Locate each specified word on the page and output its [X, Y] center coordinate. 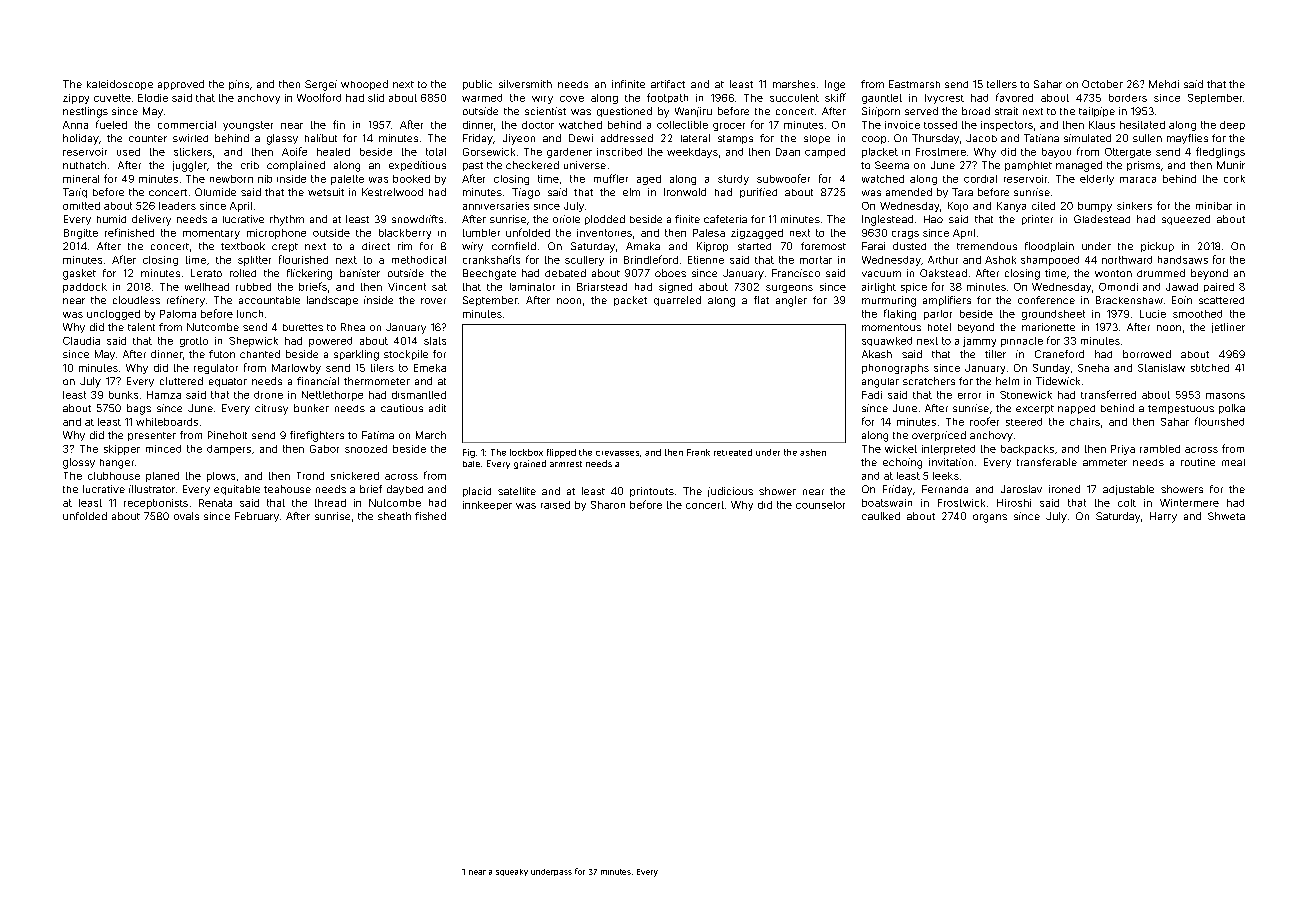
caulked [881, 516]
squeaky [512, 872]
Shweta [1226, 516]
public [477, 85]
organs [990, 518]
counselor [820, 505]
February [257, 517]
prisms [1143, 166]
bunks [123, 395]
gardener [569, 153]
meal [1233, 462]
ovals [186, 516]
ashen [813, 452]
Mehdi [1164, 84]
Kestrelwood [392, 192]
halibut [321, 138]
